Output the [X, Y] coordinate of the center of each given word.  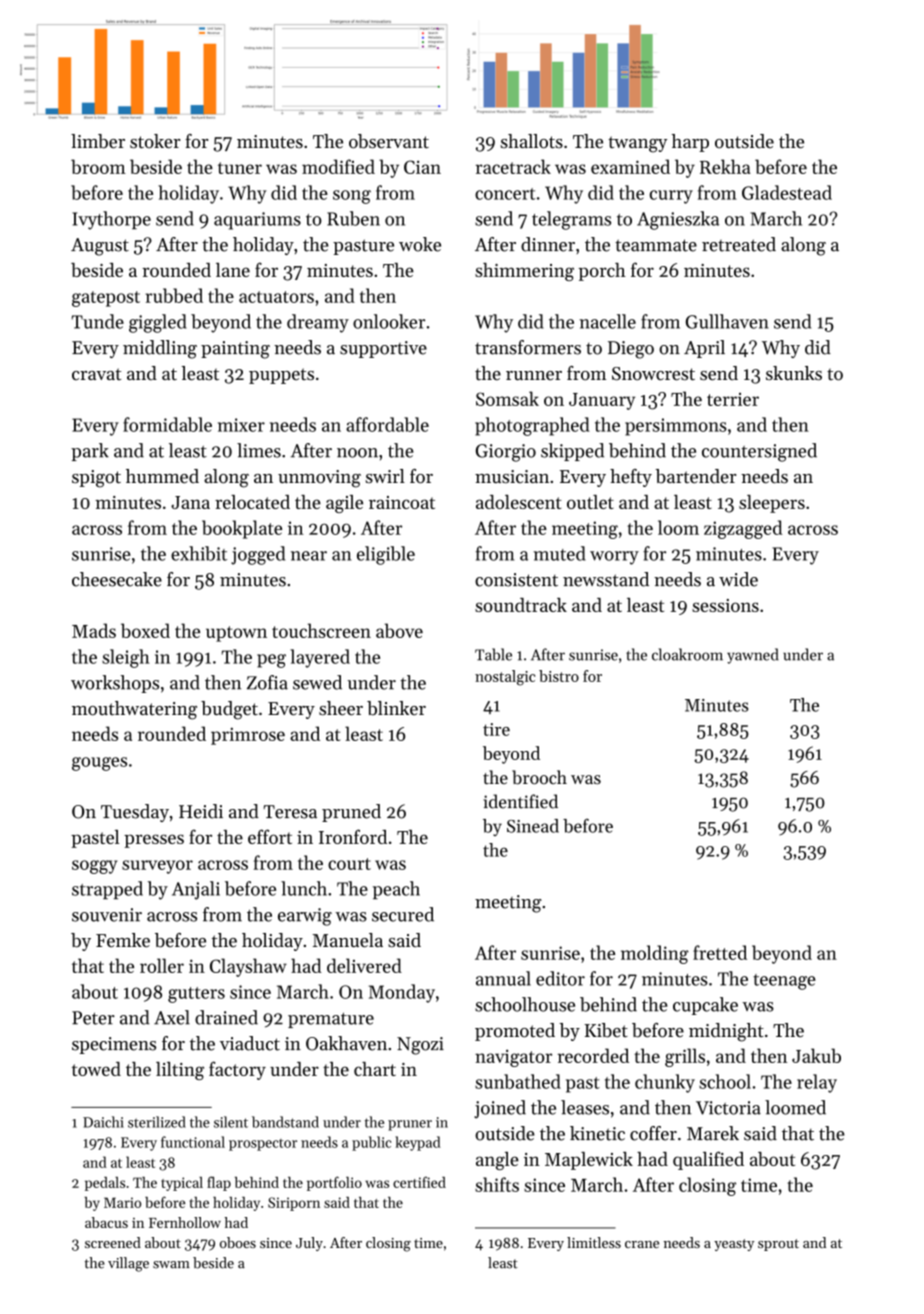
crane [642, 1244]
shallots [532, 141]
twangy [637, 144]
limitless [594, 1242]
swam [171, 1265]
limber [98, 141]
